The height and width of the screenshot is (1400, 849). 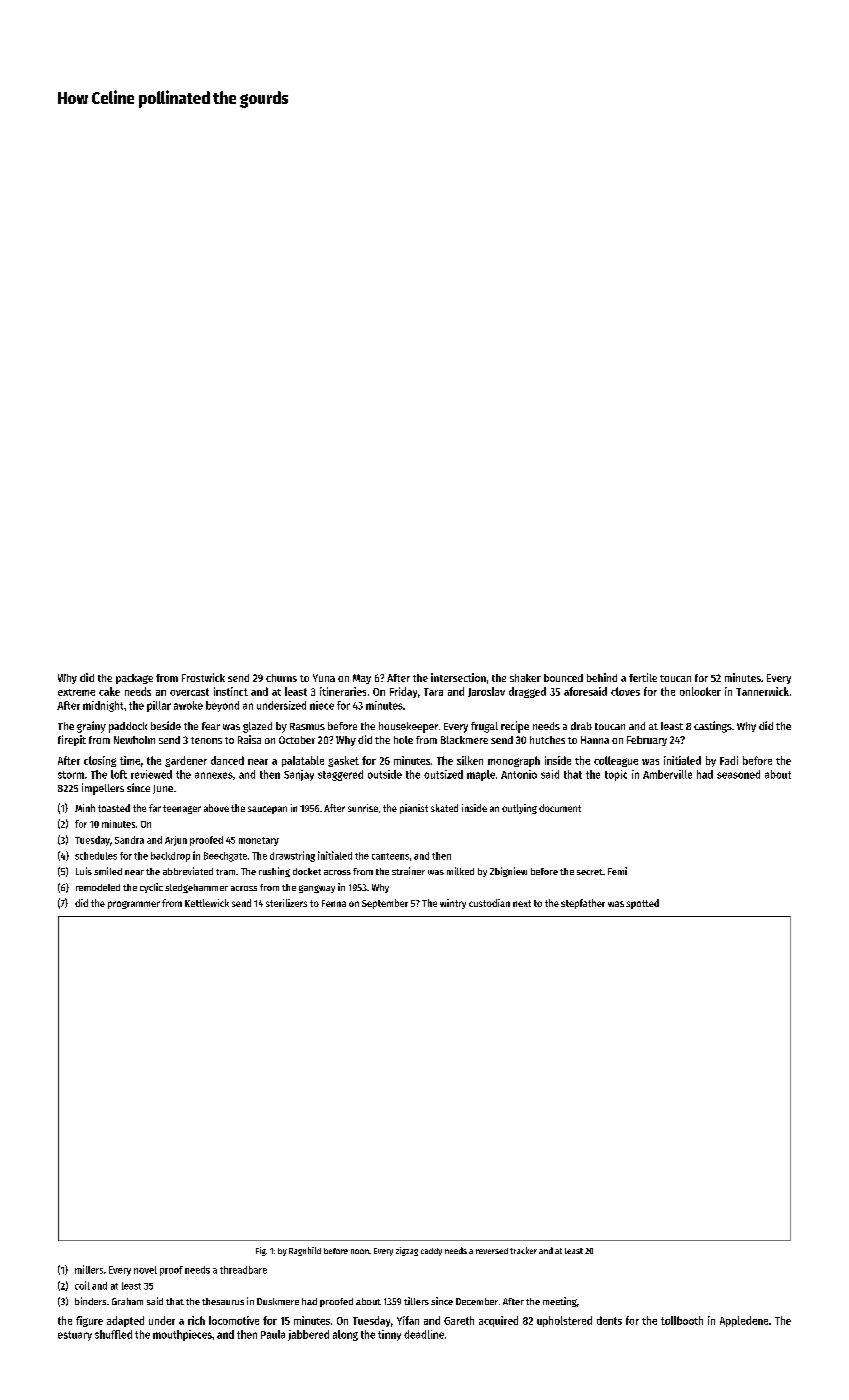 I want to click on docket, so click(x=307, y=871).
